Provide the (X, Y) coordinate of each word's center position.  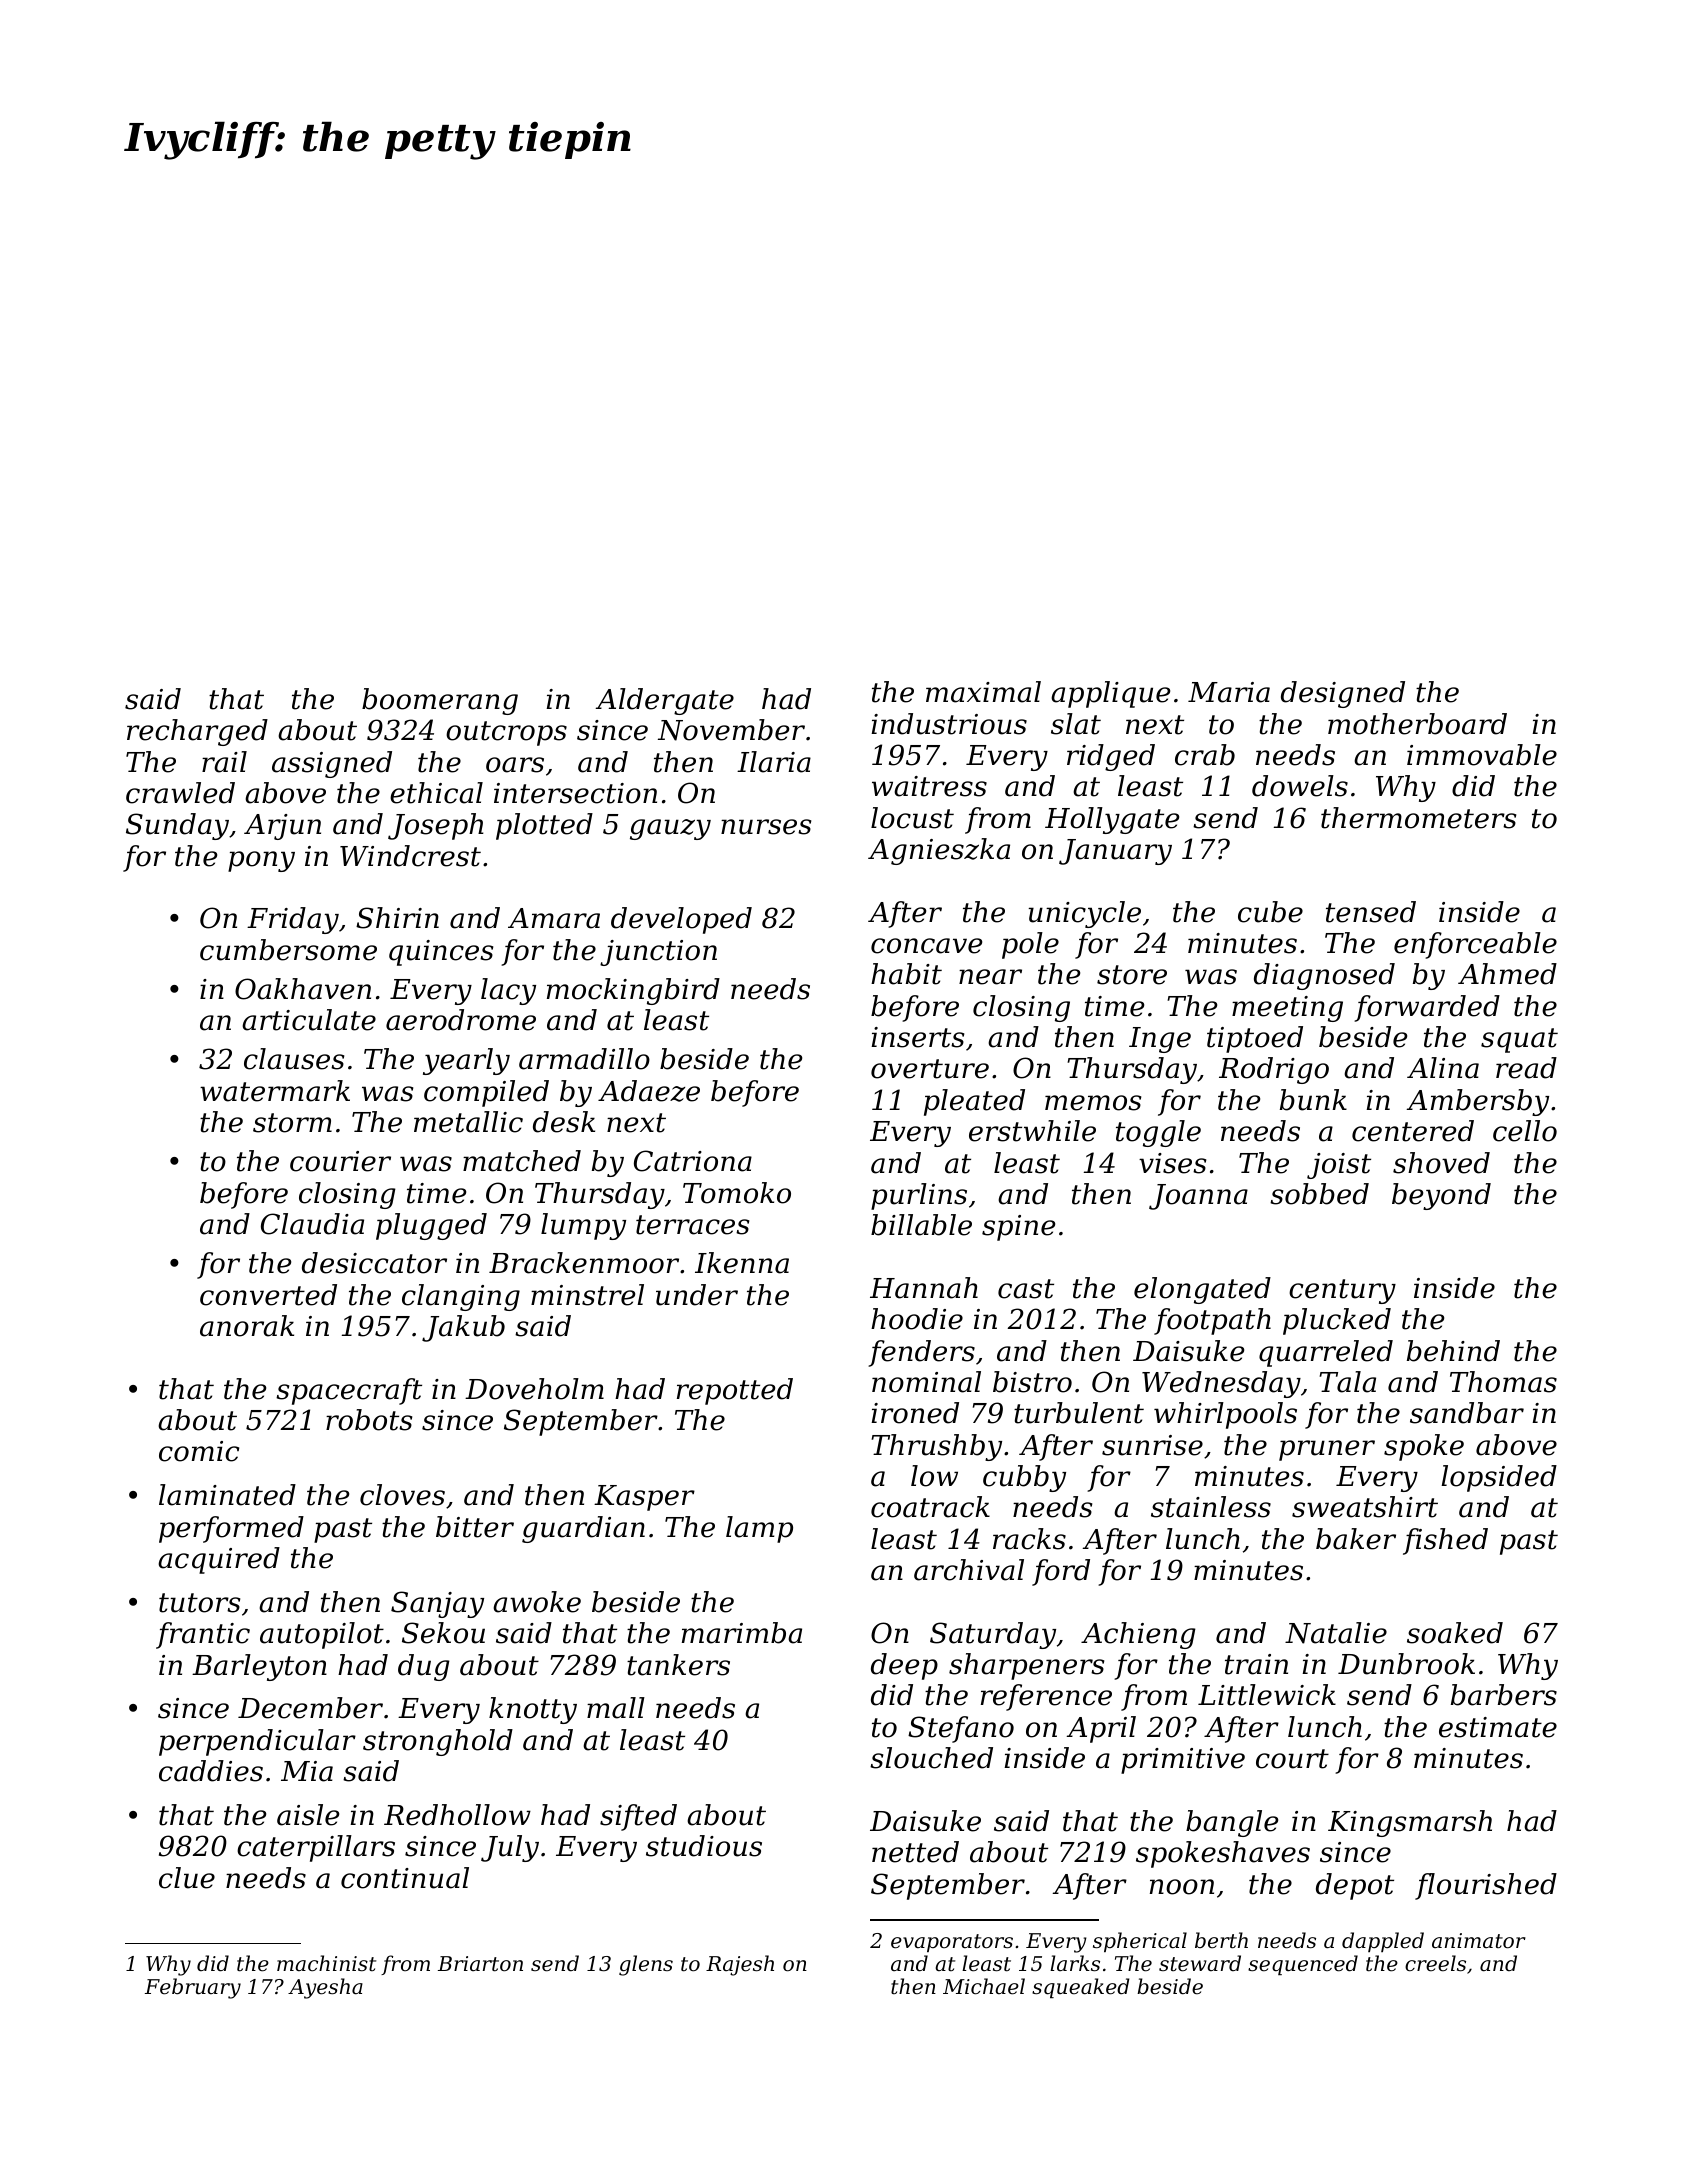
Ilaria (774, 762)
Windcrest (410, 856)
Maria (1229, 692)
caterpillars (316, 1848)
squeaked (1081, 1988)
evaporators (952, 1943)
